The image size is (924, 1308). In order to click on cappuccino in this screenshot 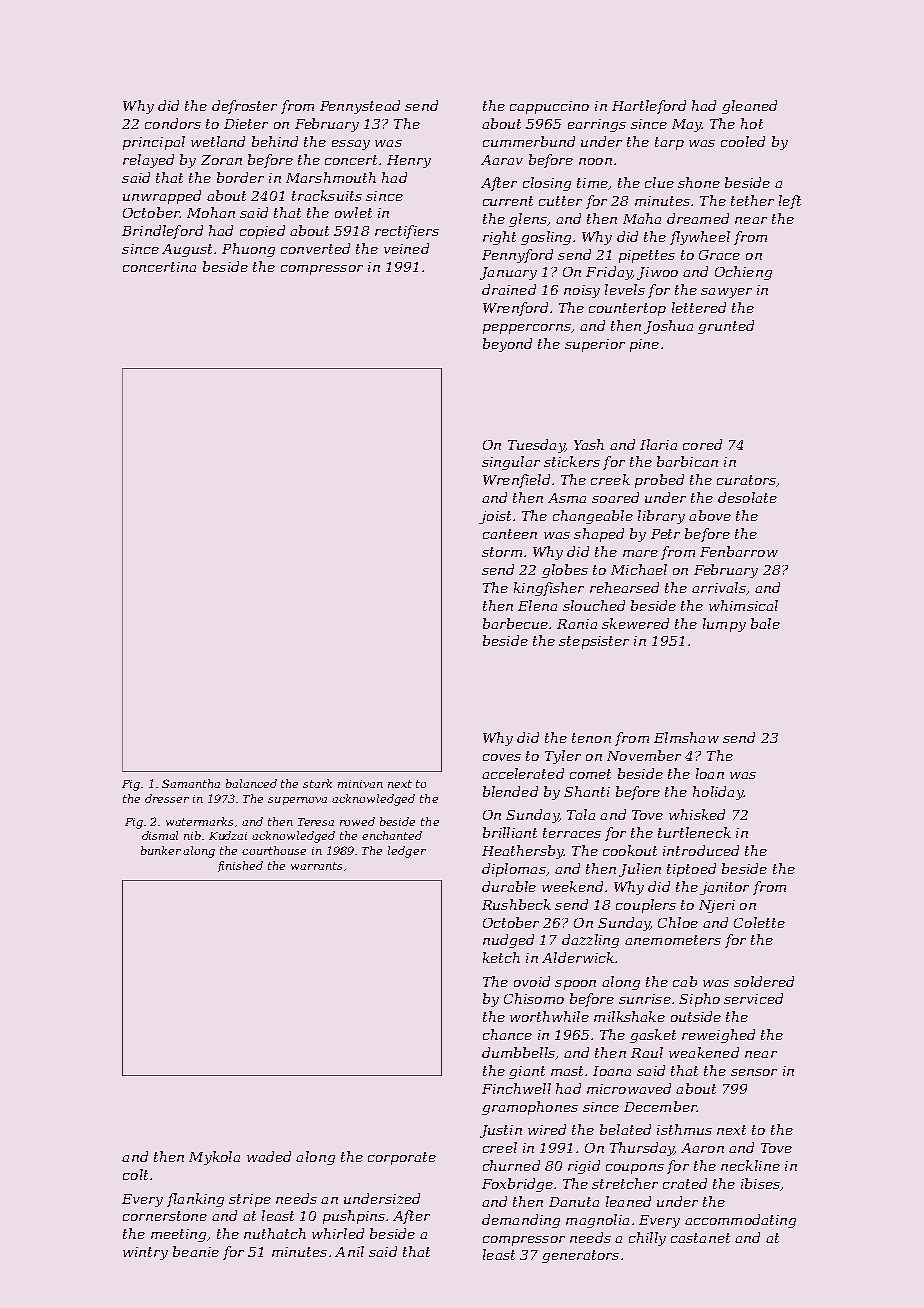, I will do `click(549, 107)`.
